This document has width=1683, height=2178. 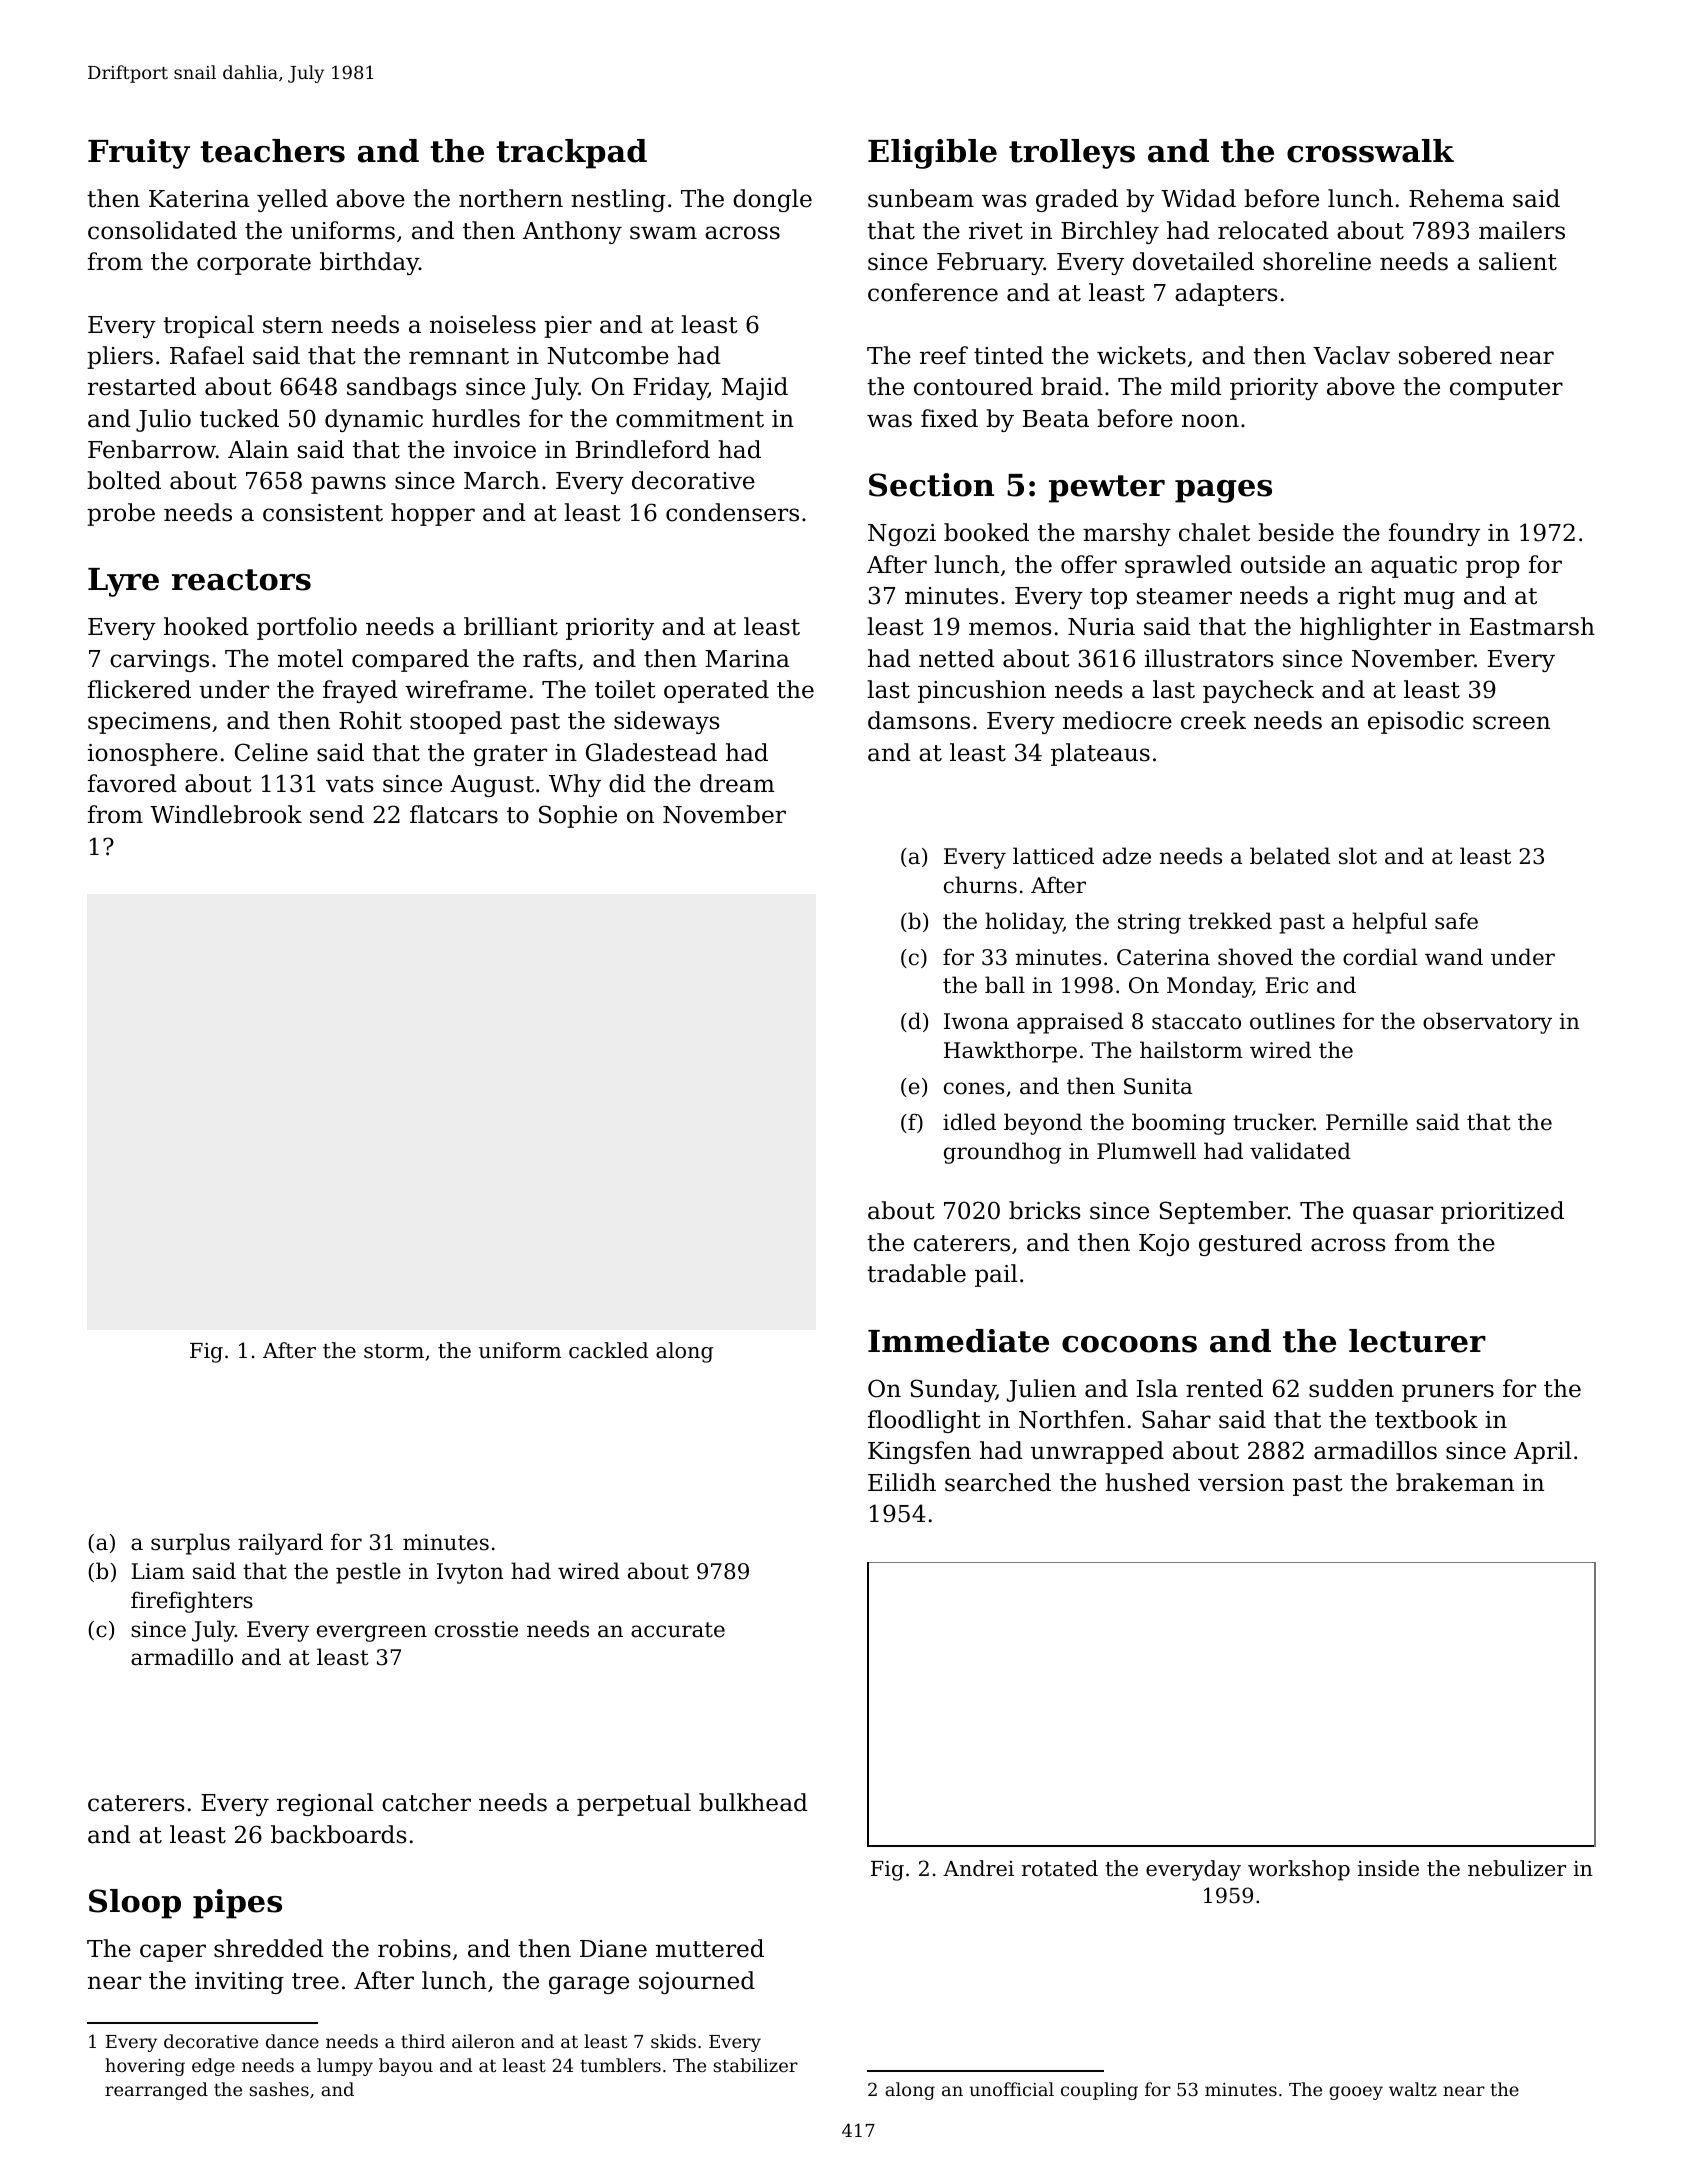 I want to click on unwrapped, so click(x=1097, y=1452).
